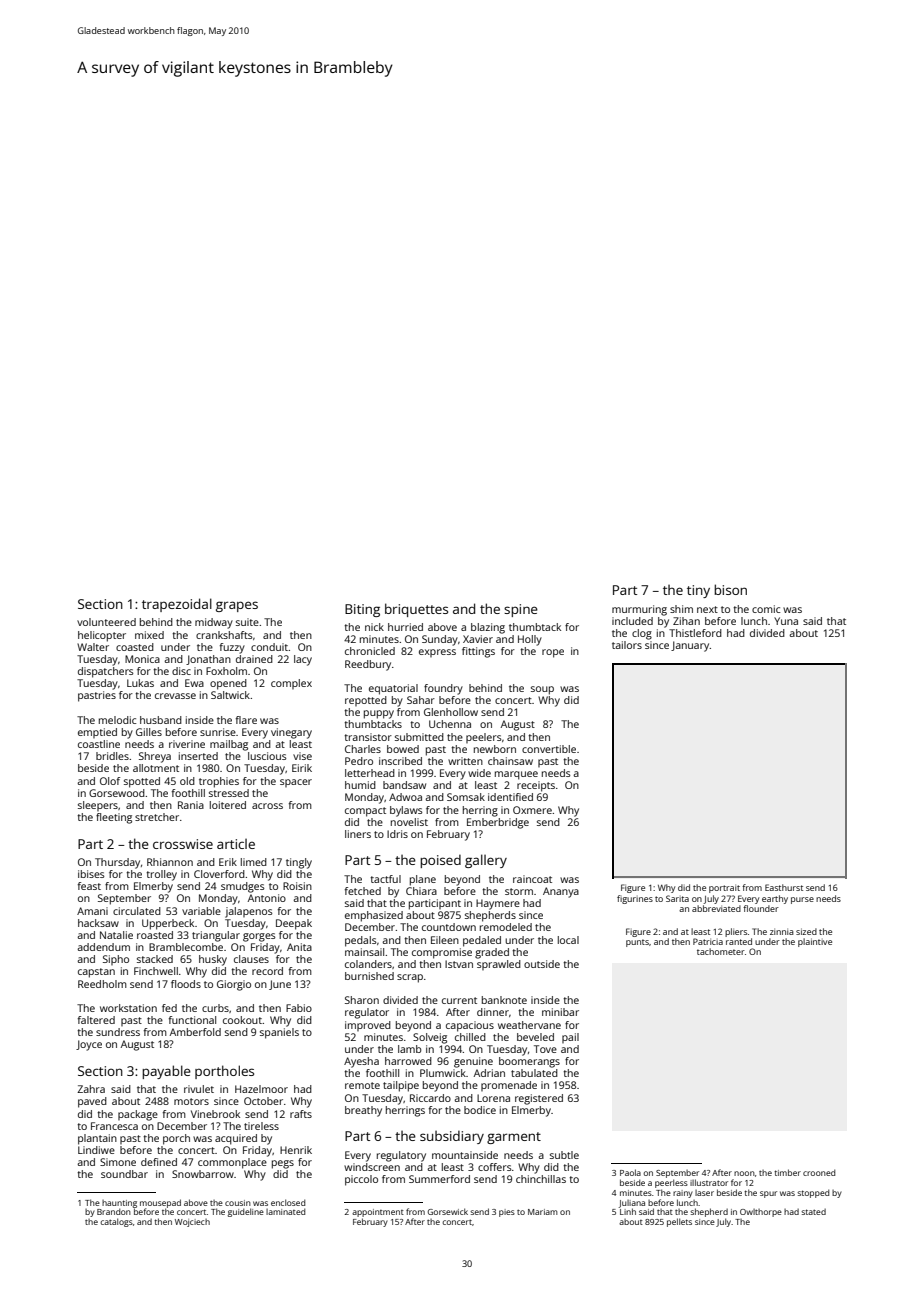  What do you see at coordinates (403, 749) in the screenshot?
I see `bowed` at bounding box center [403, 749].
